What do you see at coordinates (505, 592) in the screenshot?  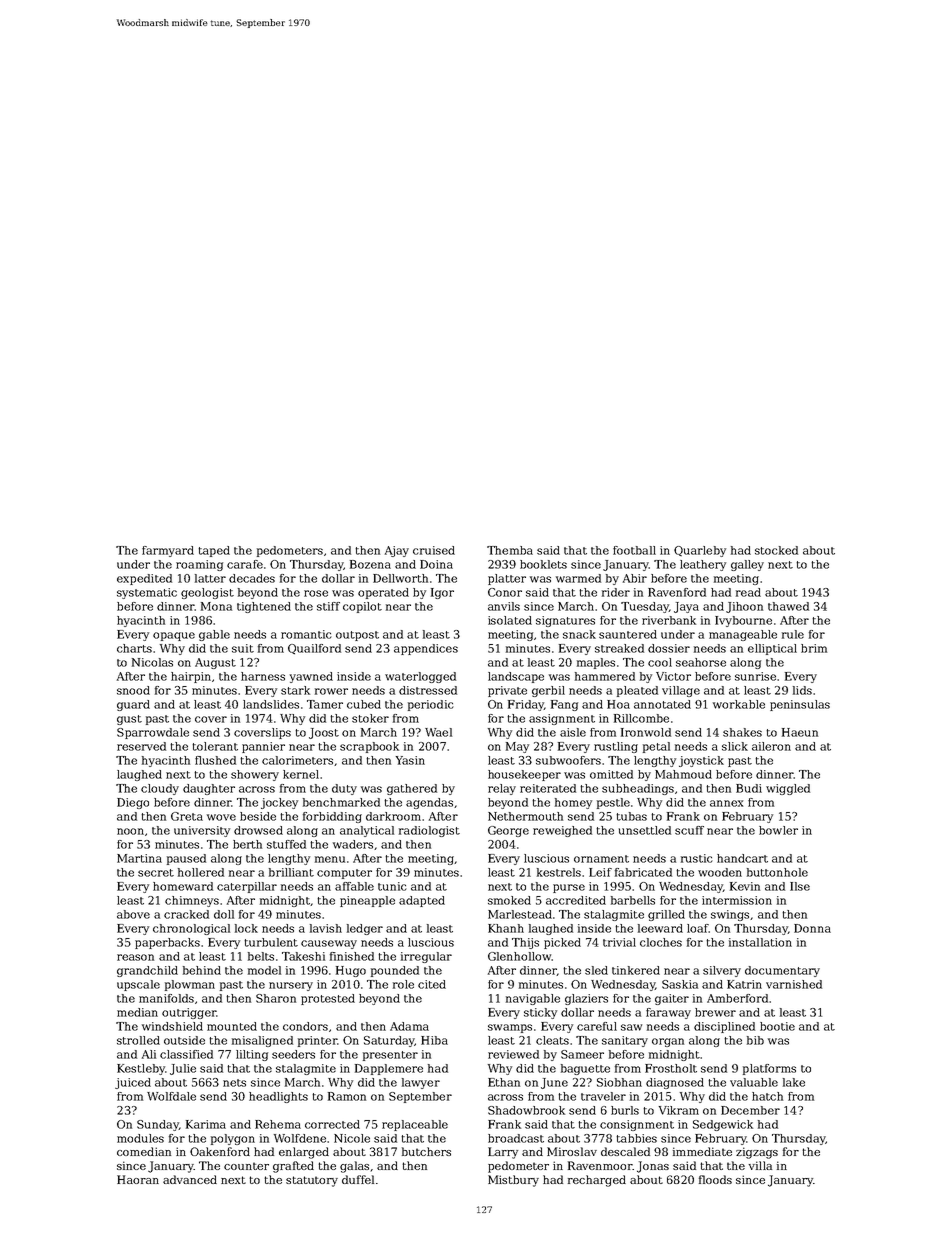 I see `Conor` at bounding box center [505, 592].
